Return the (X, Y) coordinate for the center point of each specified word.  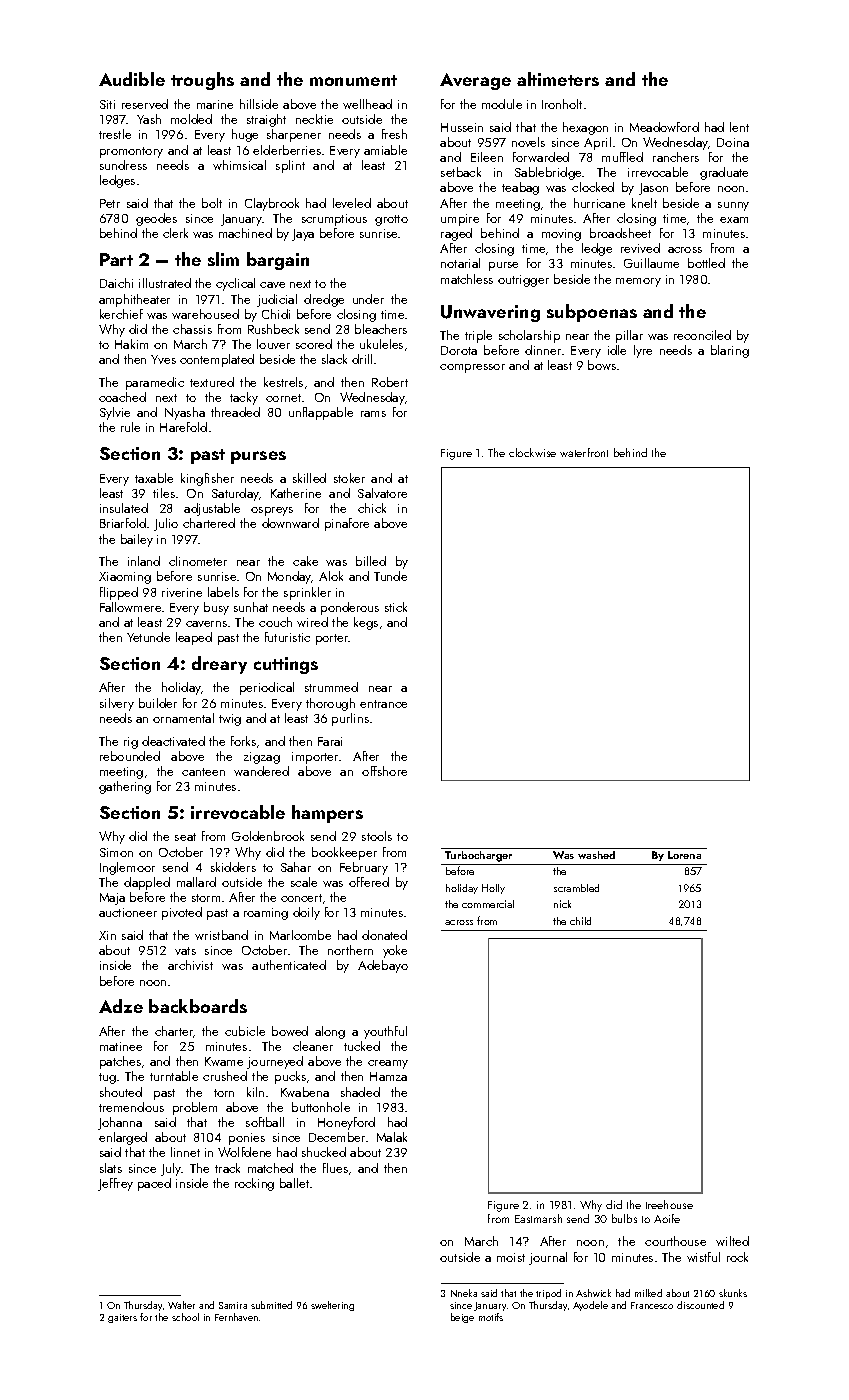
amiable (385, 150)
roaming (266, 914)
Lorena (684, 855)
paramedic (155, 383)
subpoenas (592, 313)
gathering (125, 787)
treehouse (669, 1204)
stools (377, 836)
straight (266, 120)
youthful (385, 1032)
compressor (472, 368)
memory (638, 282)
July (171, 1169)
